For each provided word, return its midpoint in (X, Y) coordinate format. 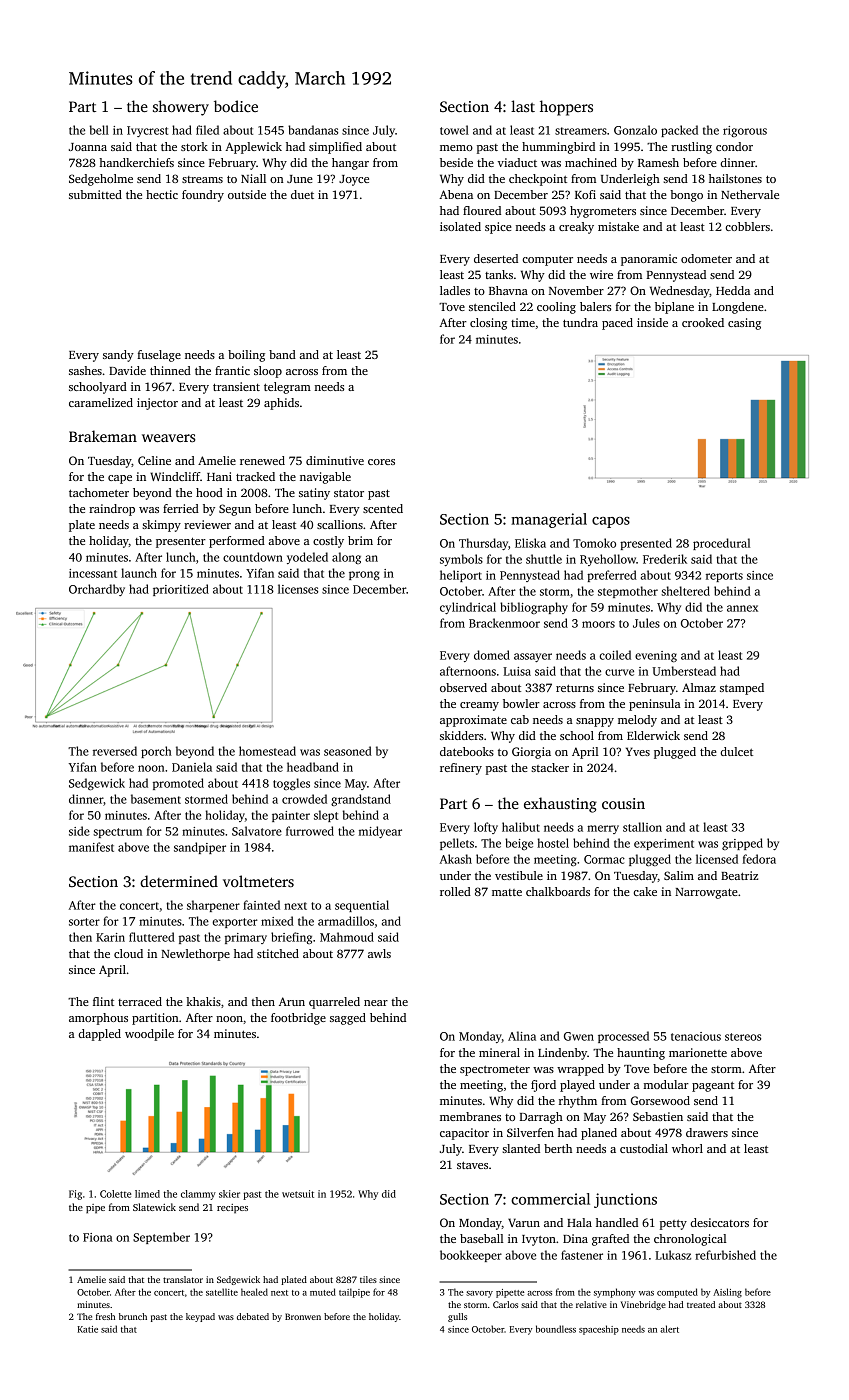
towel (454, 130)
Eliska (530, 543)
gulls (457, 1317)
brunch (133, 1316)
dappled (100, 1035)
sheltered (685, 591)
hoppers (566, 108)
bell (99, 130)
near (376, 1003)
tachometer (99, 492)
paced (617, 324)
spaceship (599, 1330)
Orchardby (97, 590)
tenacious (696, 1036)
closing (488, 324)
